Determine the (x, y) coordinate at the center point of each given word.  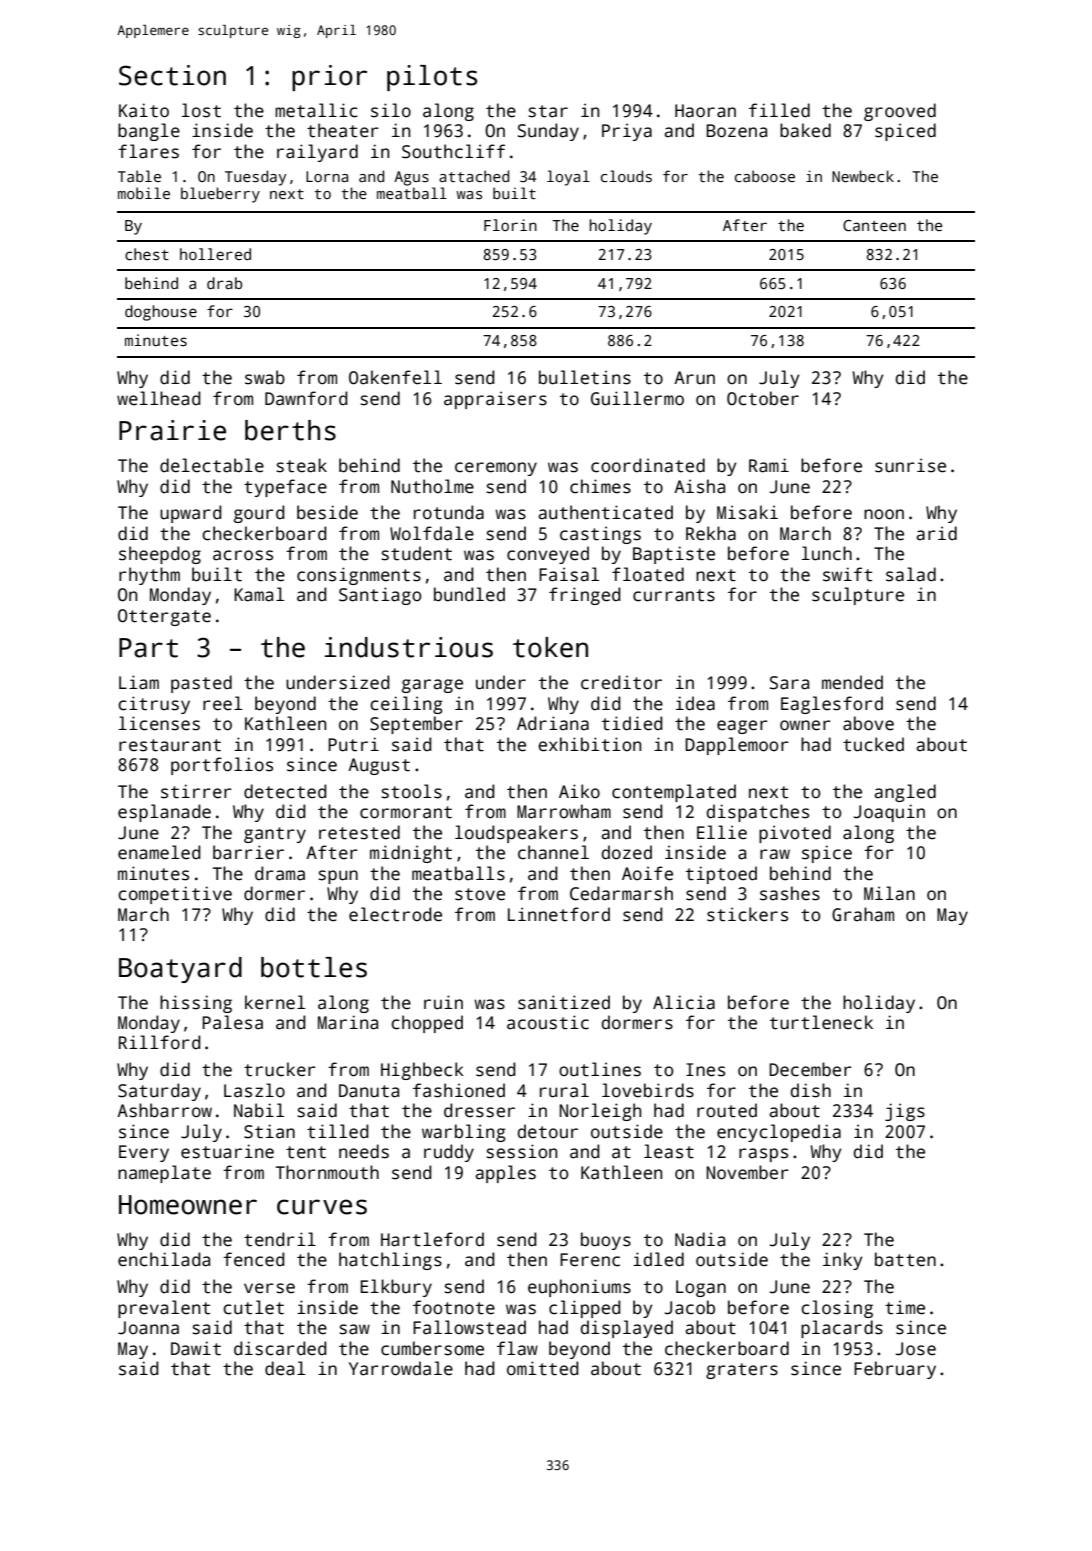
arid (936, 533)
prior (329, 78)
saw (354, 1329)
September (416, 725)
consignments (359, 576)
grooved (900, 112)
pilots (432, 78)
